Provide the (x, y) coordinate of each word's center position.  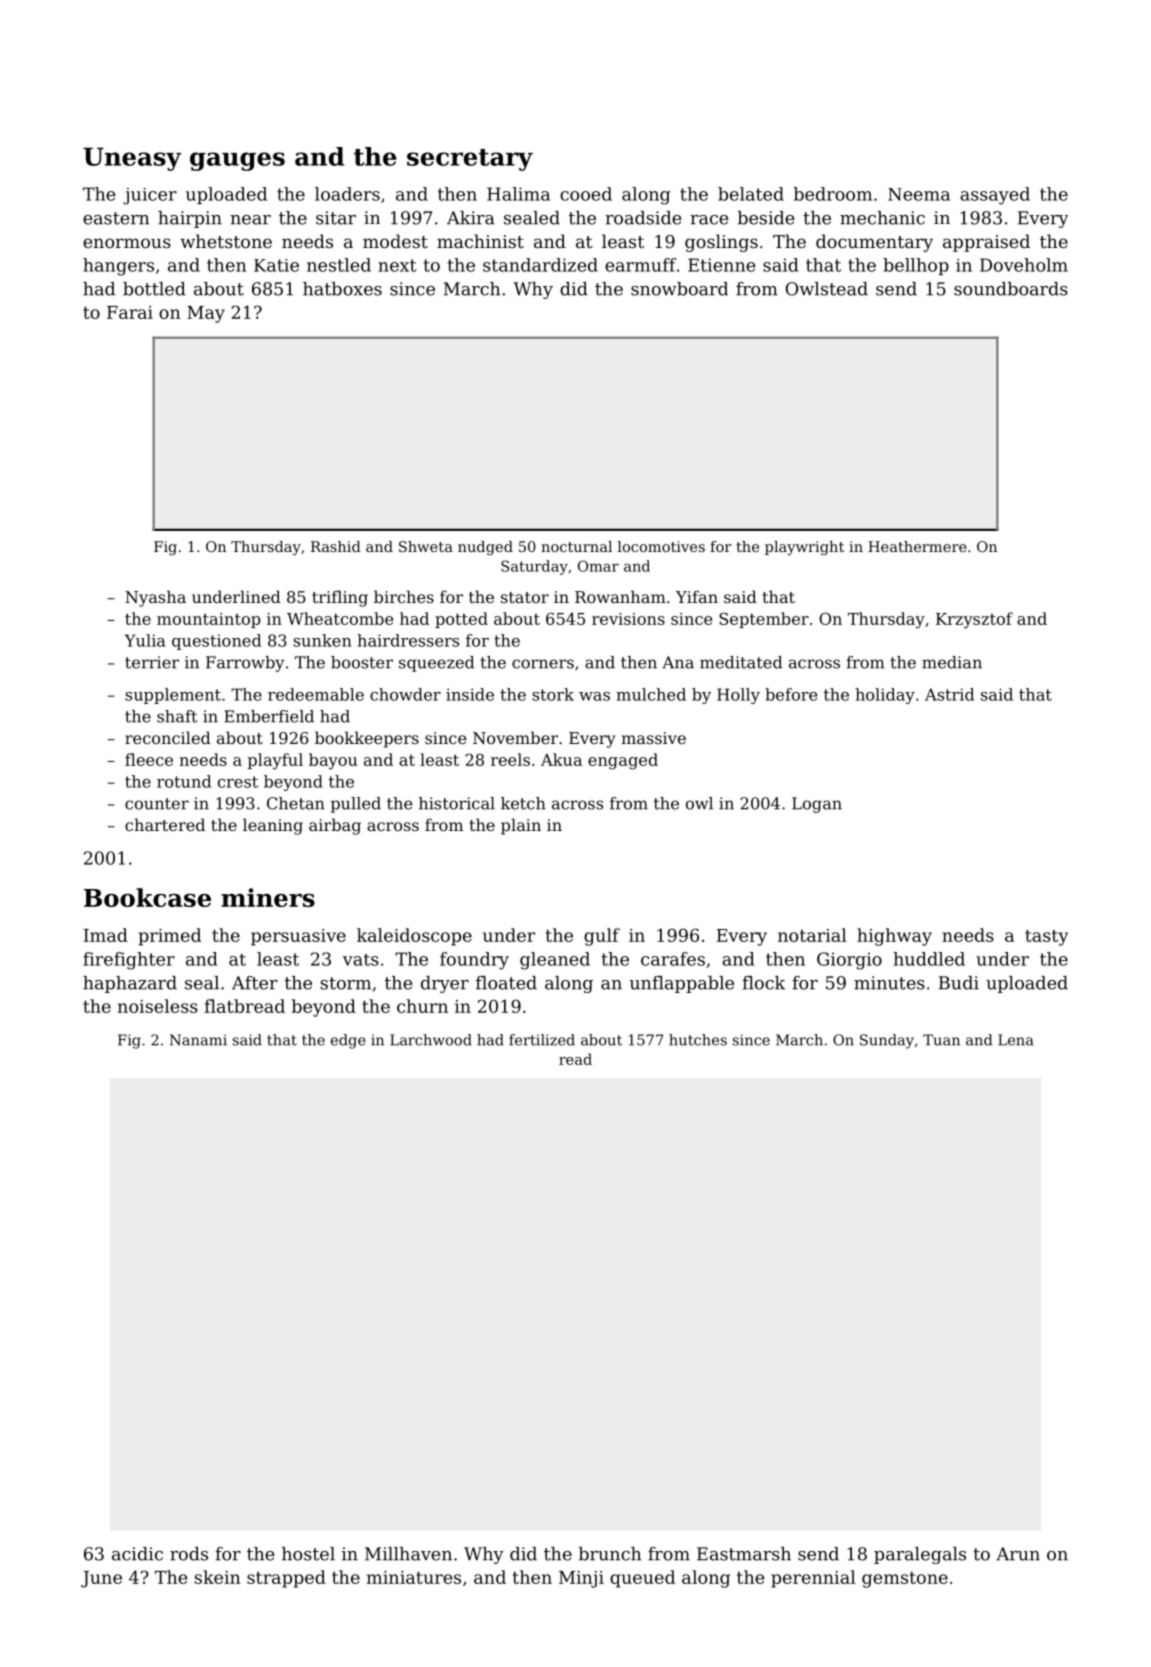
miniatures (414, 1577)
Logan (817, 805)
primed (170, 937)
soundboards (1011, 289)
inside (470, 694)
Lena (1016, 1040)
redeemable (316, 694)
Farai (130, 312)
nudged (485, 548)
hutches (698, 1040)
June (101, 1579)
